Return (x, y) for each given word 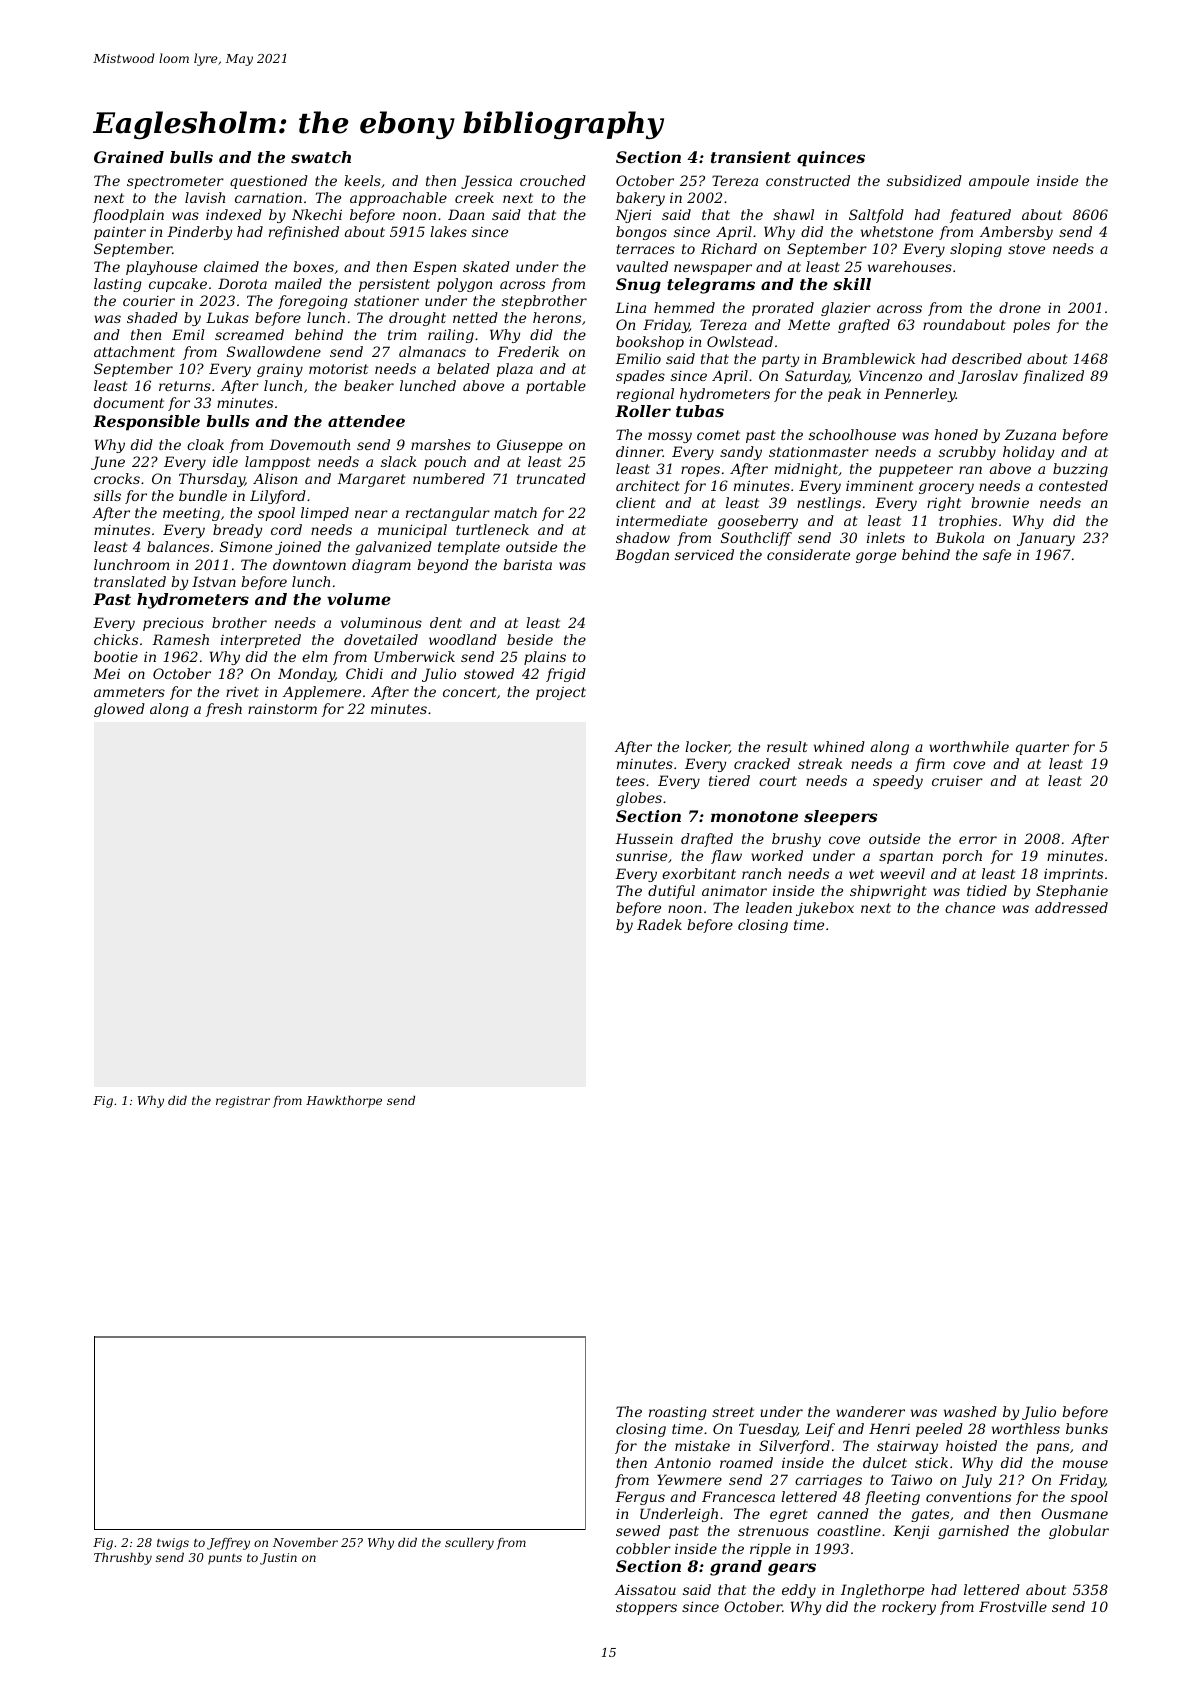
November (305, 1542)
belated (463, 368)
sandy (741, 453)
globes (639, 799)
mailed (298, 283)
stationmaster (819, 452)
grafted (864, 326)
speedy (898, 782)
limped (325, 514)
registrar (243, 1102)
